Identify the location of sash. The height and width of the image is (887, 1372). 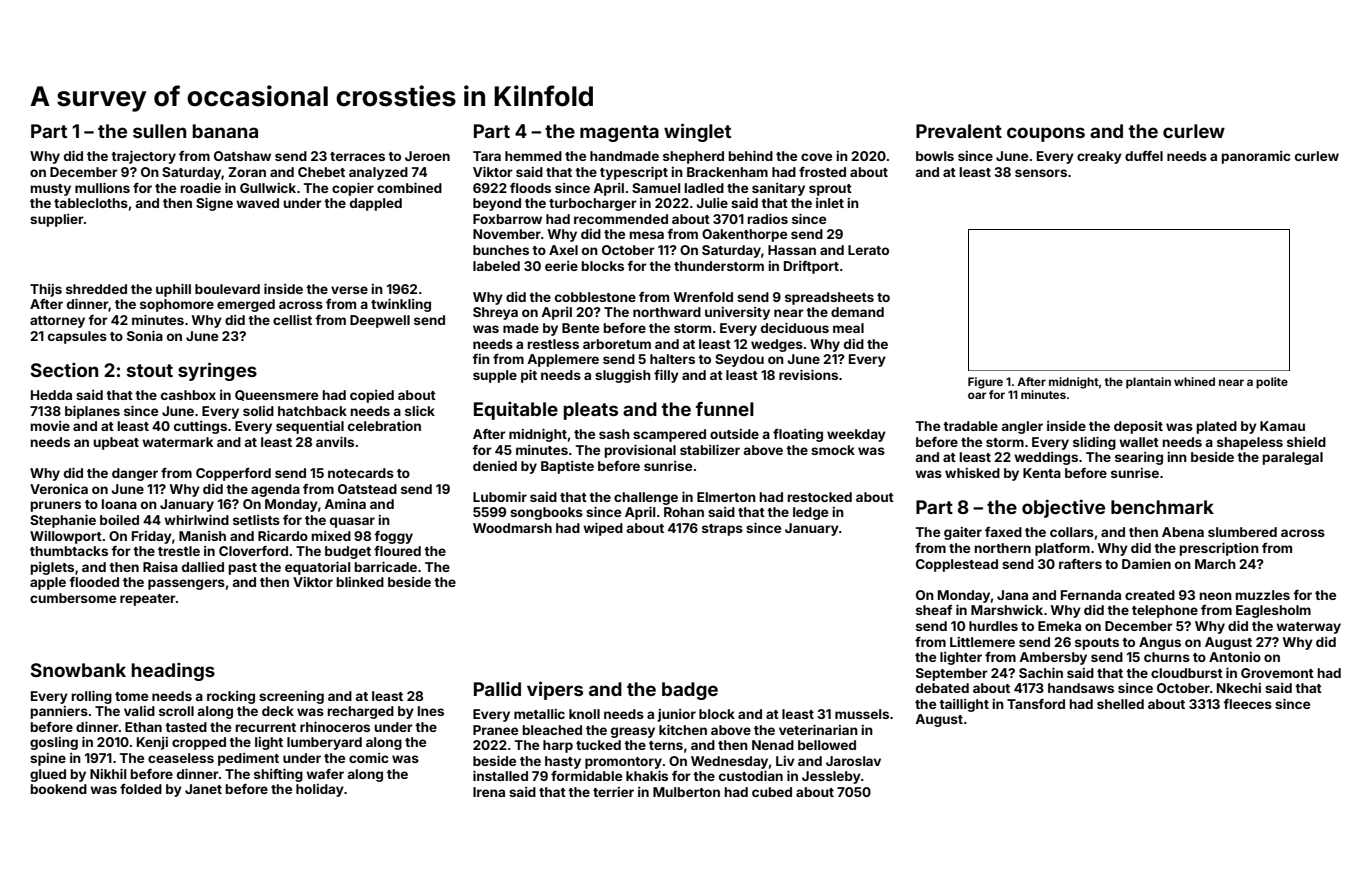
(614, 434).
